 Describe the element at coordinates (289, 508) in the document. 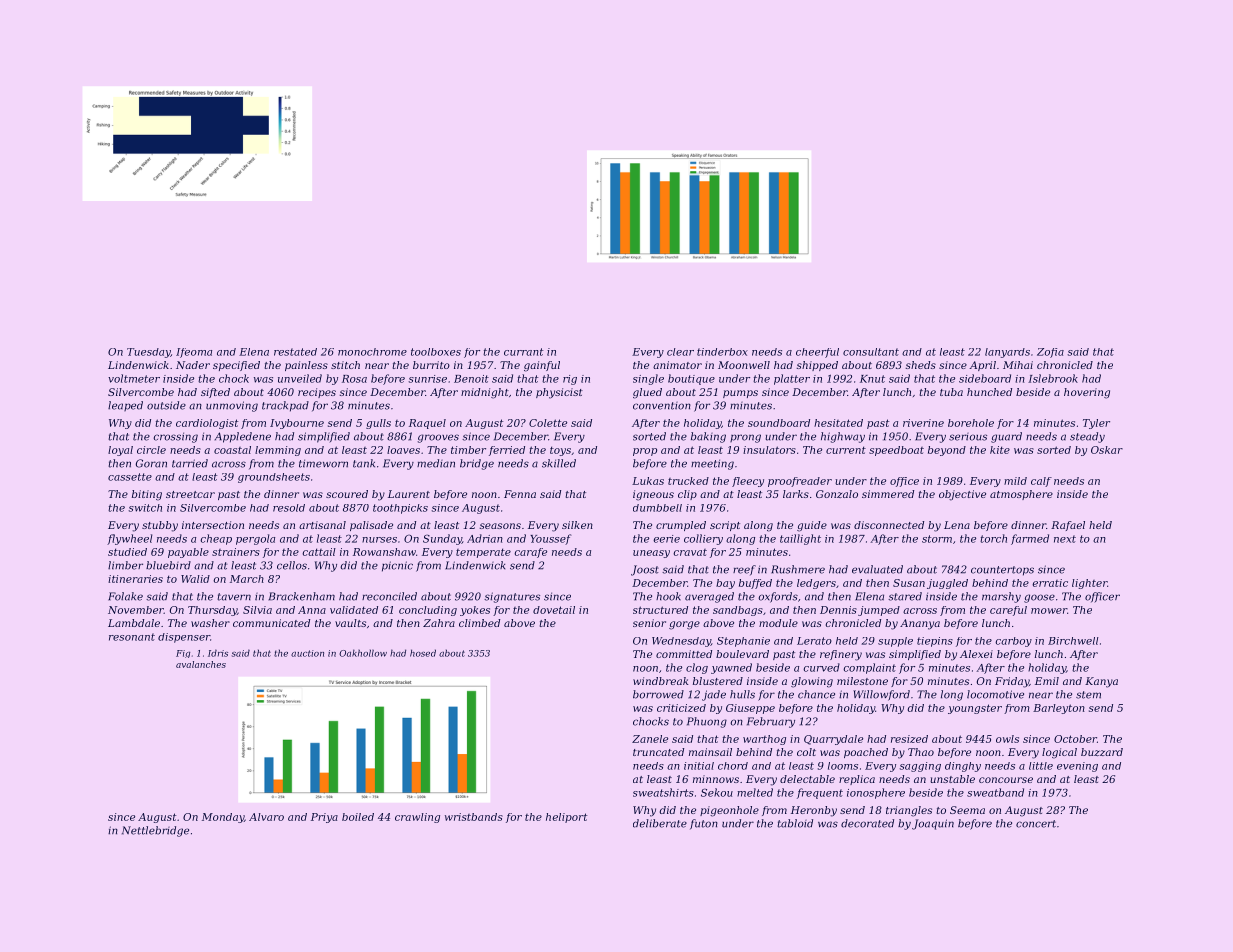

I see `resold` at that location.
